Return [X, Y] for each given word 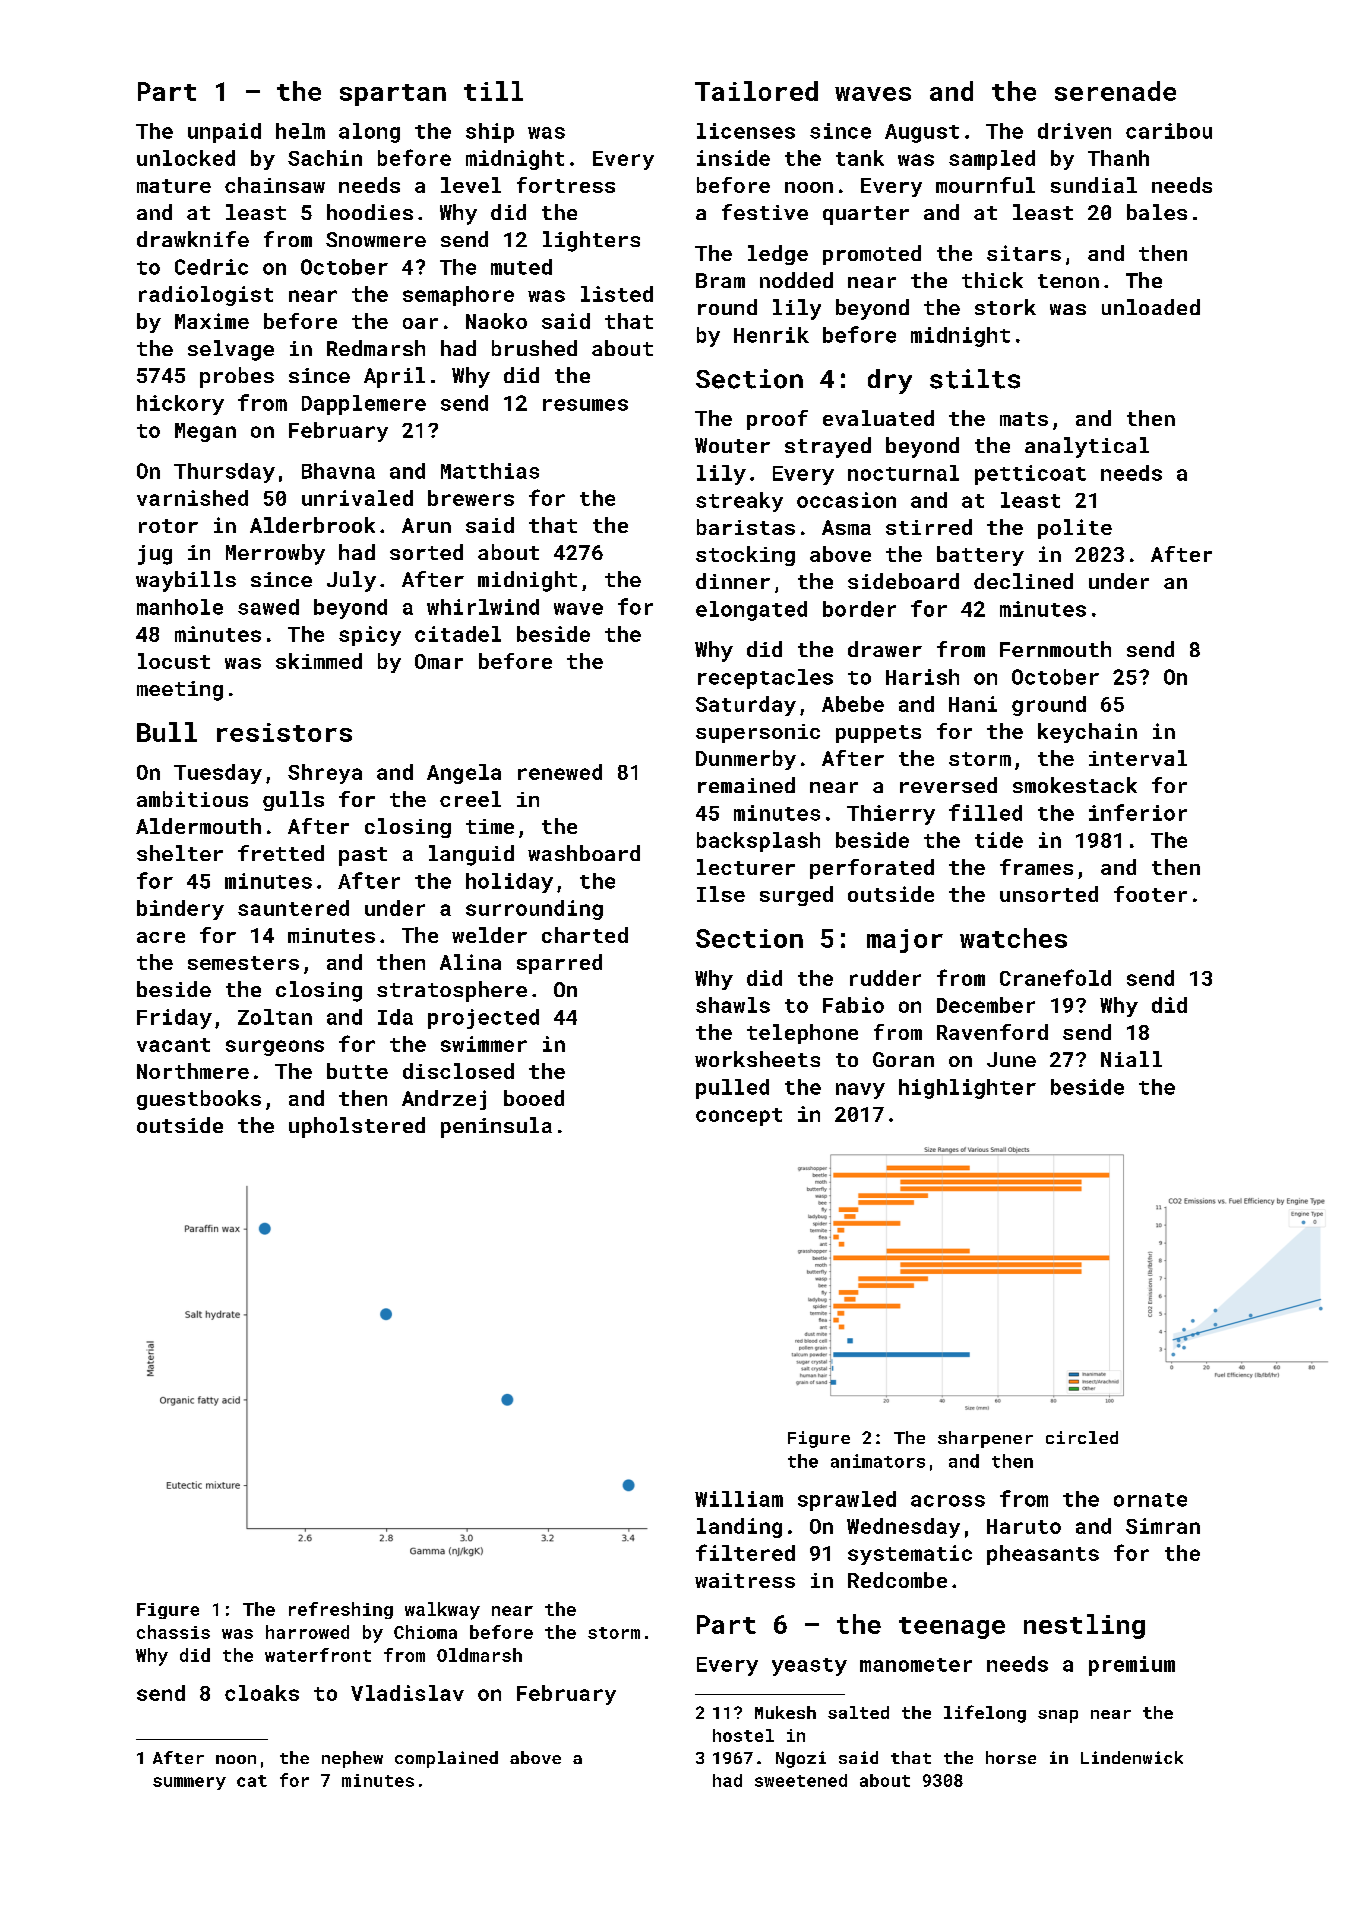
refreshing [341, 1610]
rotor [168, 526]
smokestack [1075, 785]
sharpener [985, 1439]
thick [992, 280]
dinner [733, 581]
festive [765, 212]
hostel [743, 1735]
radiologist [206, 296]
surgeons [275, 1048]
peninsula [496, 1127]
